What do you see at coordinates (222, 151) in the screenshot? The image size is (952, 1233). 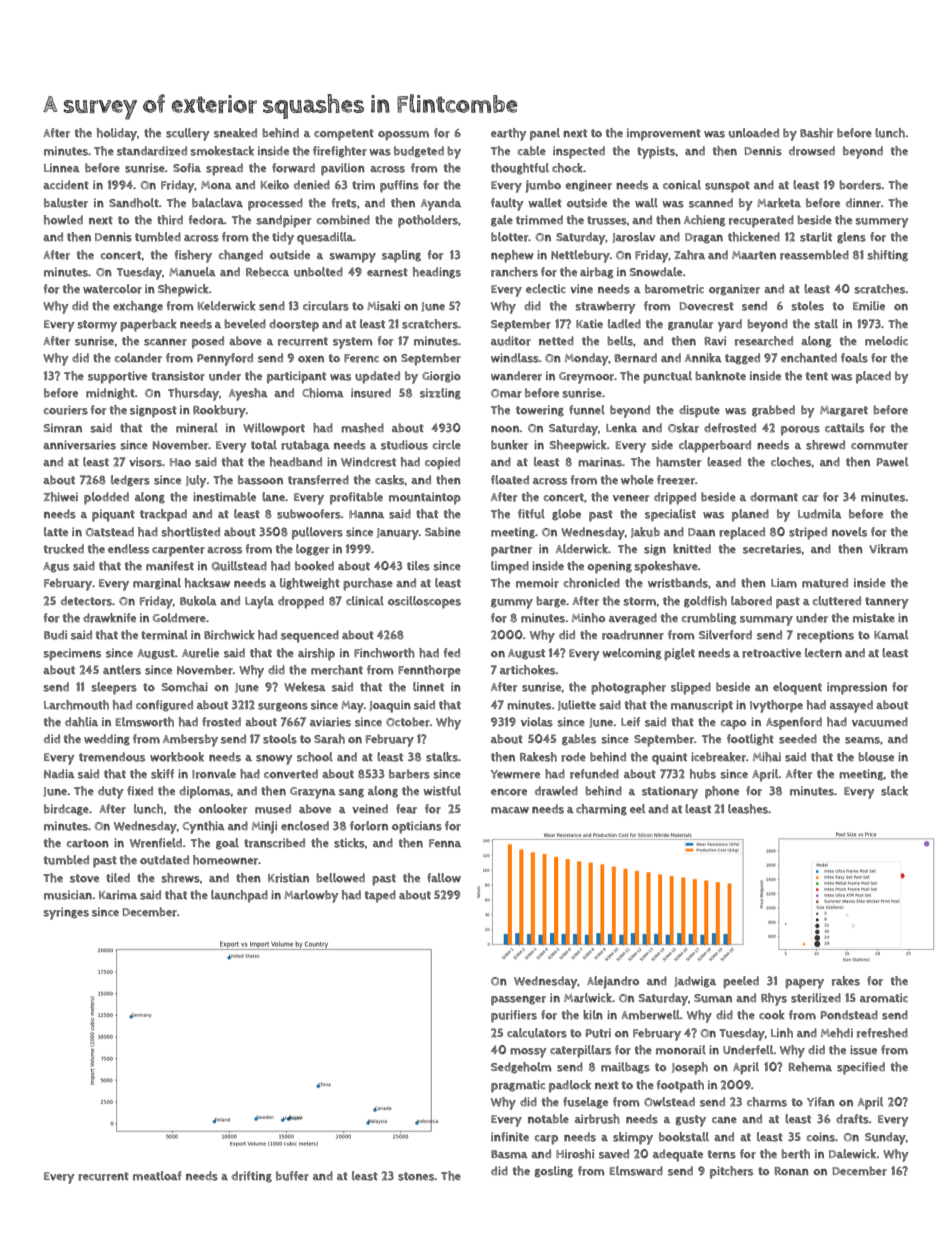 I see `smokestack` at bounding box center [222, 151].
